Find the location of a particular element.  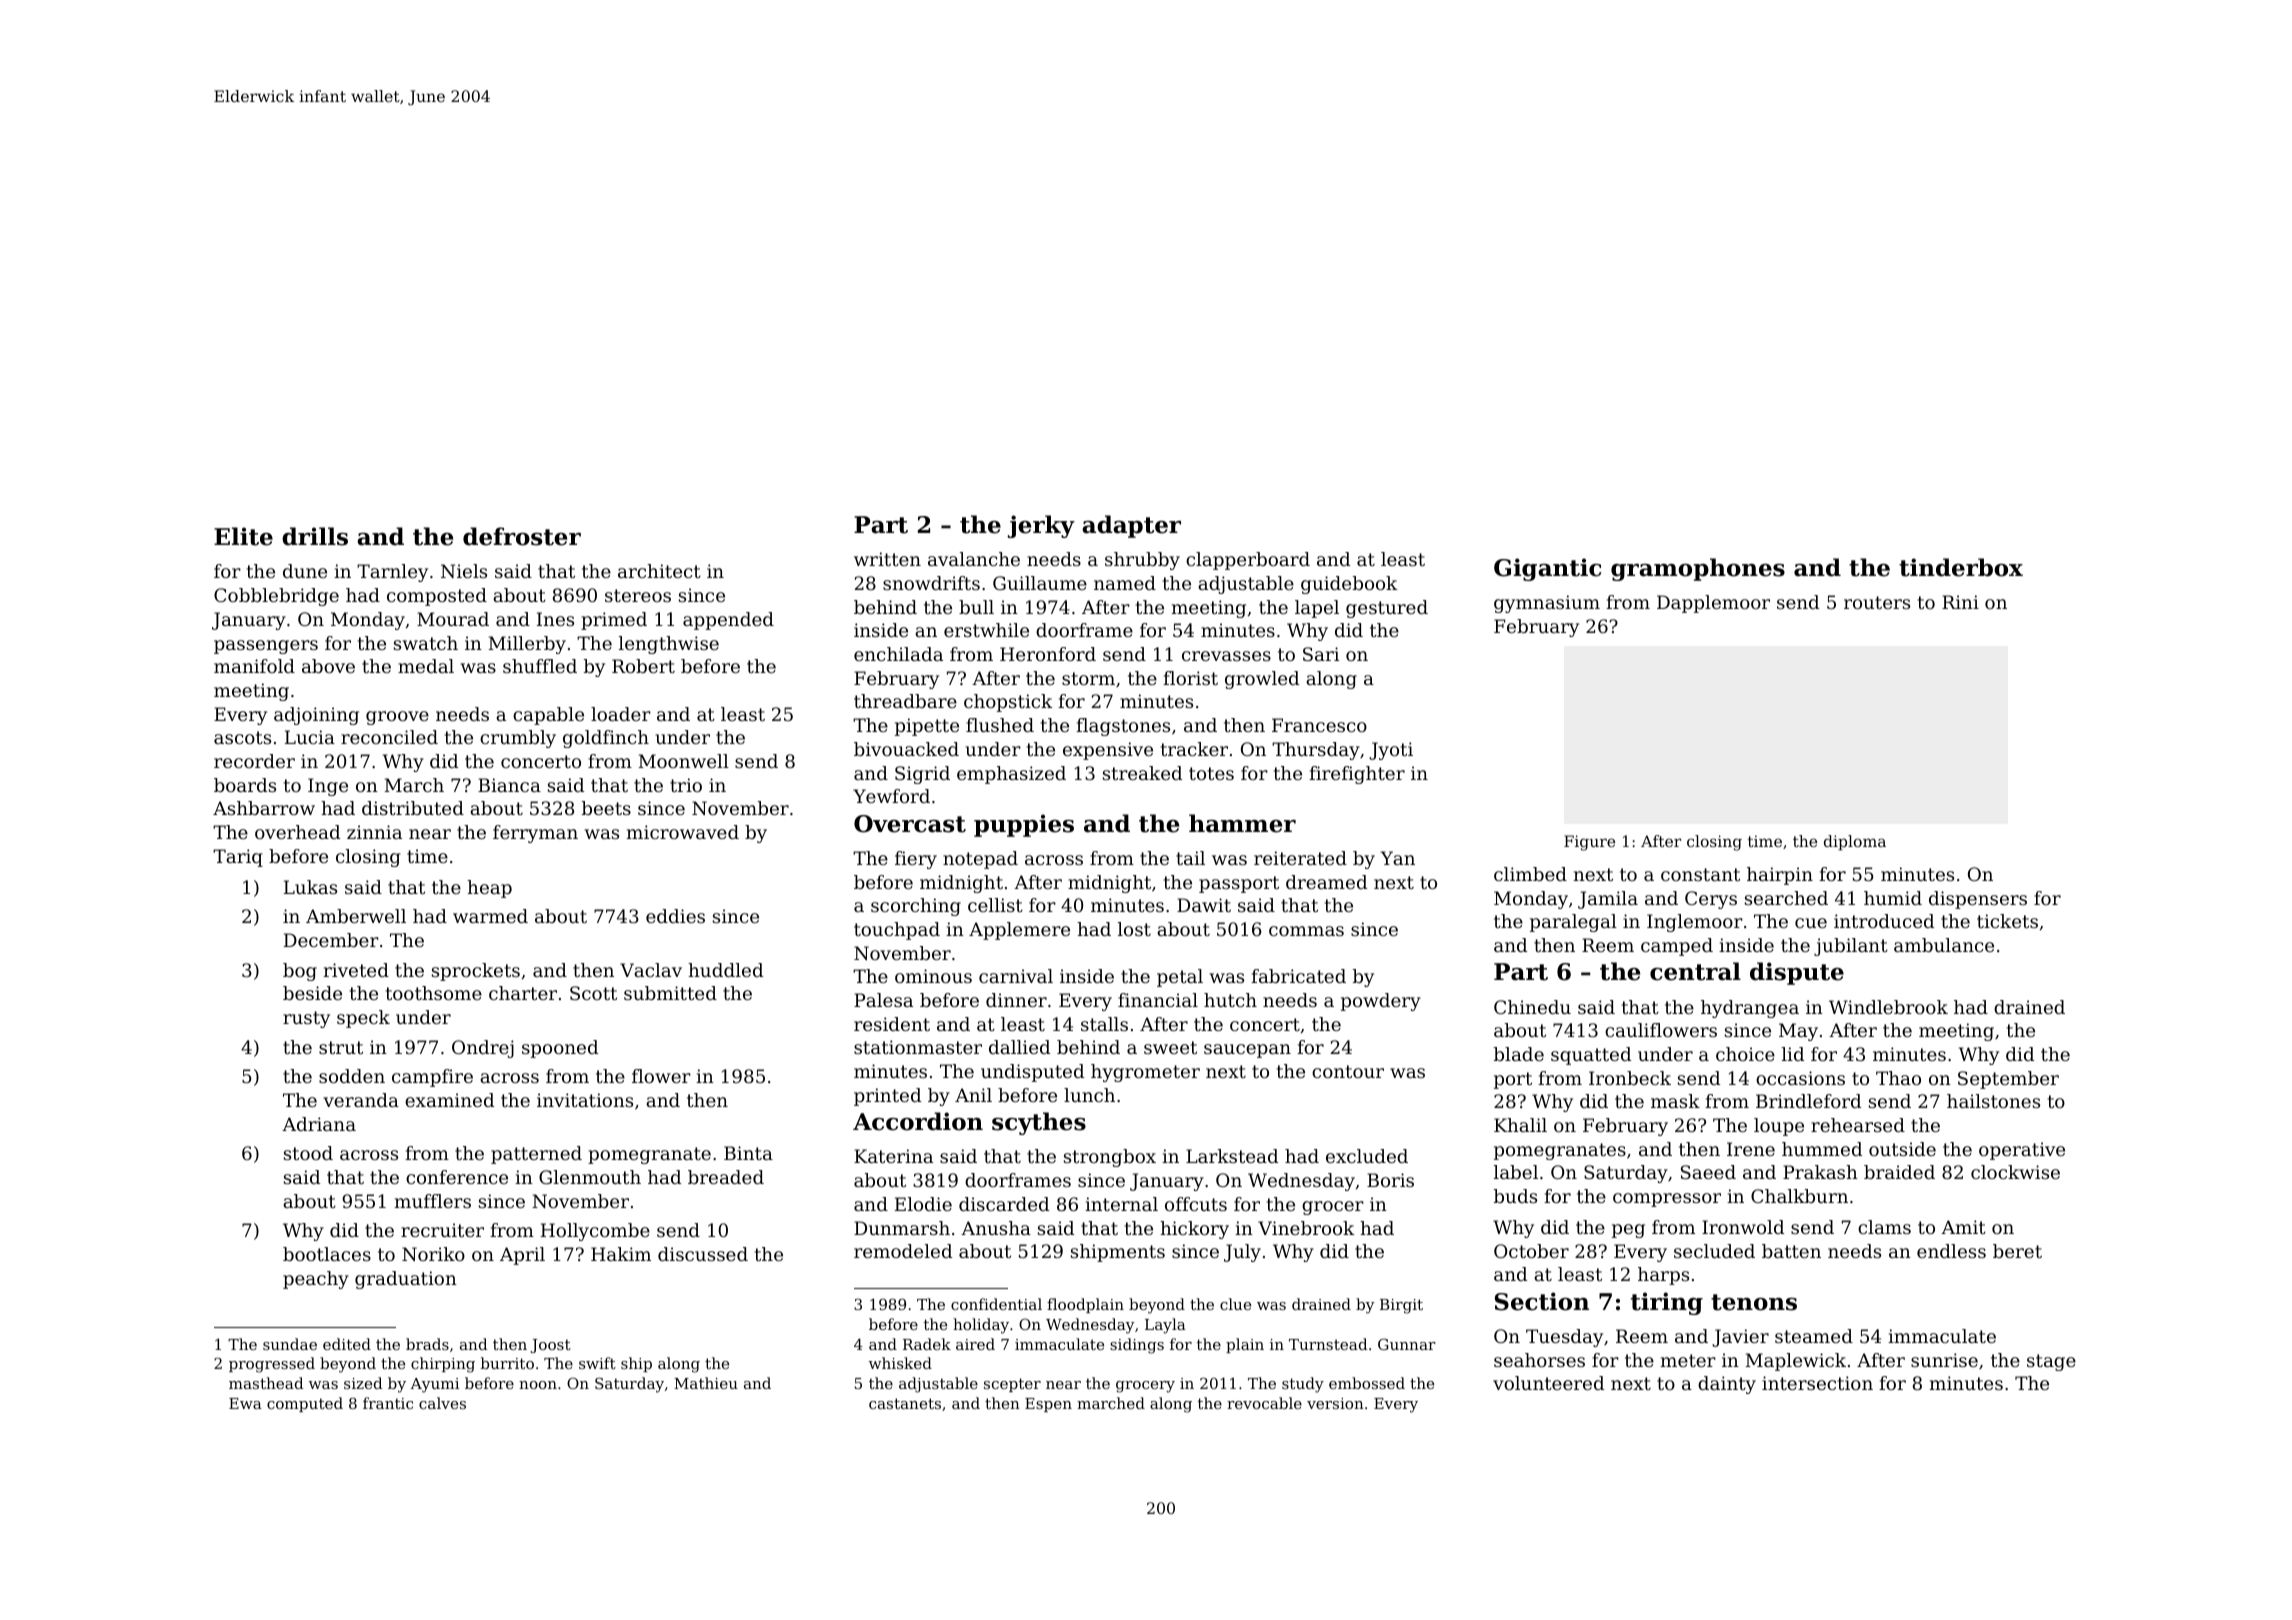

computed is located at coordinates (305, 1404).
